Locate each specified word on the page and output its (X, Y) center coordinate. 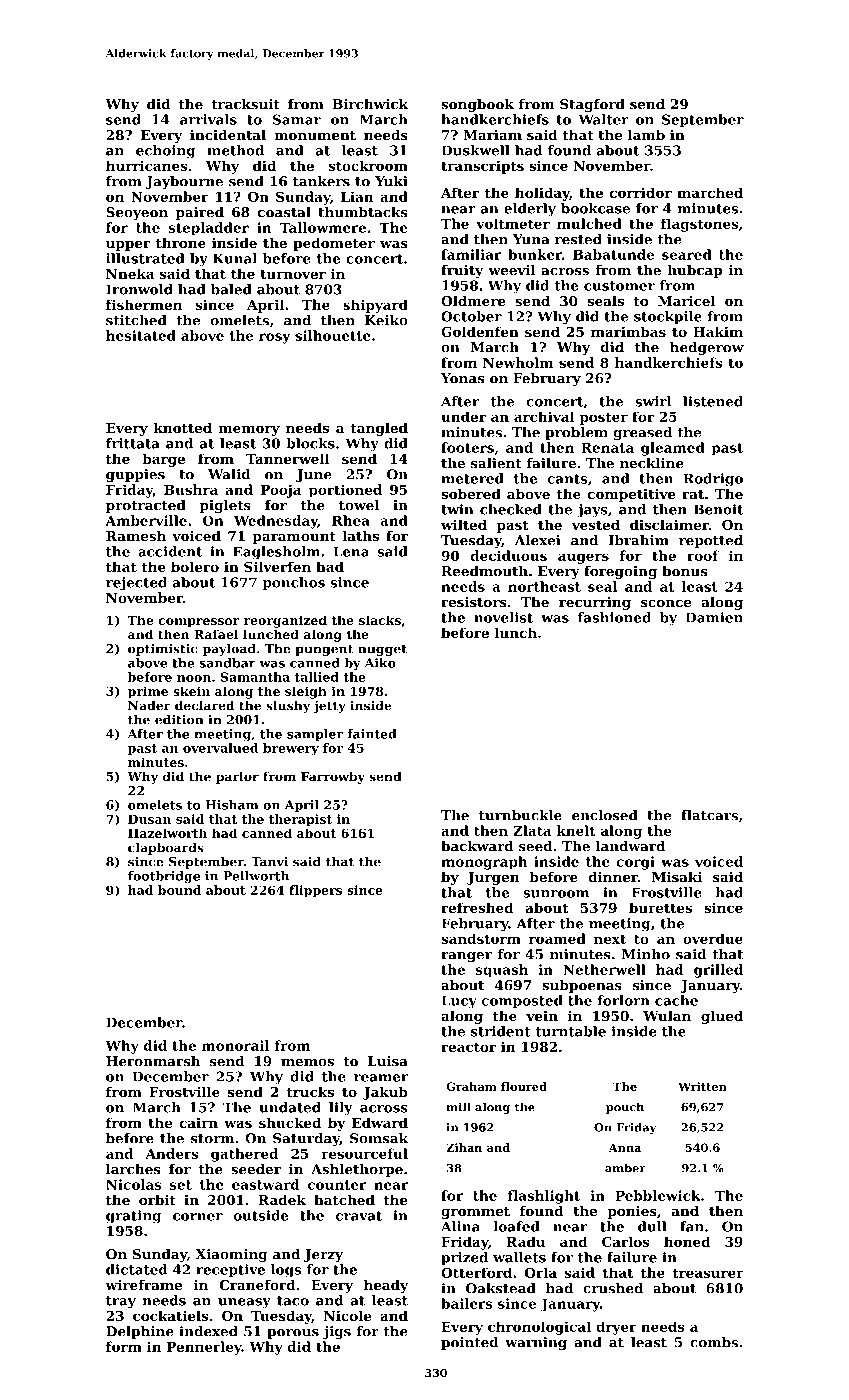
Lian (357, 196)
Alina (460, 1226)
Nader (149, 705)
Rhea (351, 520)
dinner (613, 876)
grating (133, 1217)
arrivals (208, 119)
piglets (225, 506)
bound (179, 890)
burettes (660, 907)
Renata (607, 448)
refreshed (477, 907)
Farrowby (333, 777)
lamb (646, 134)
